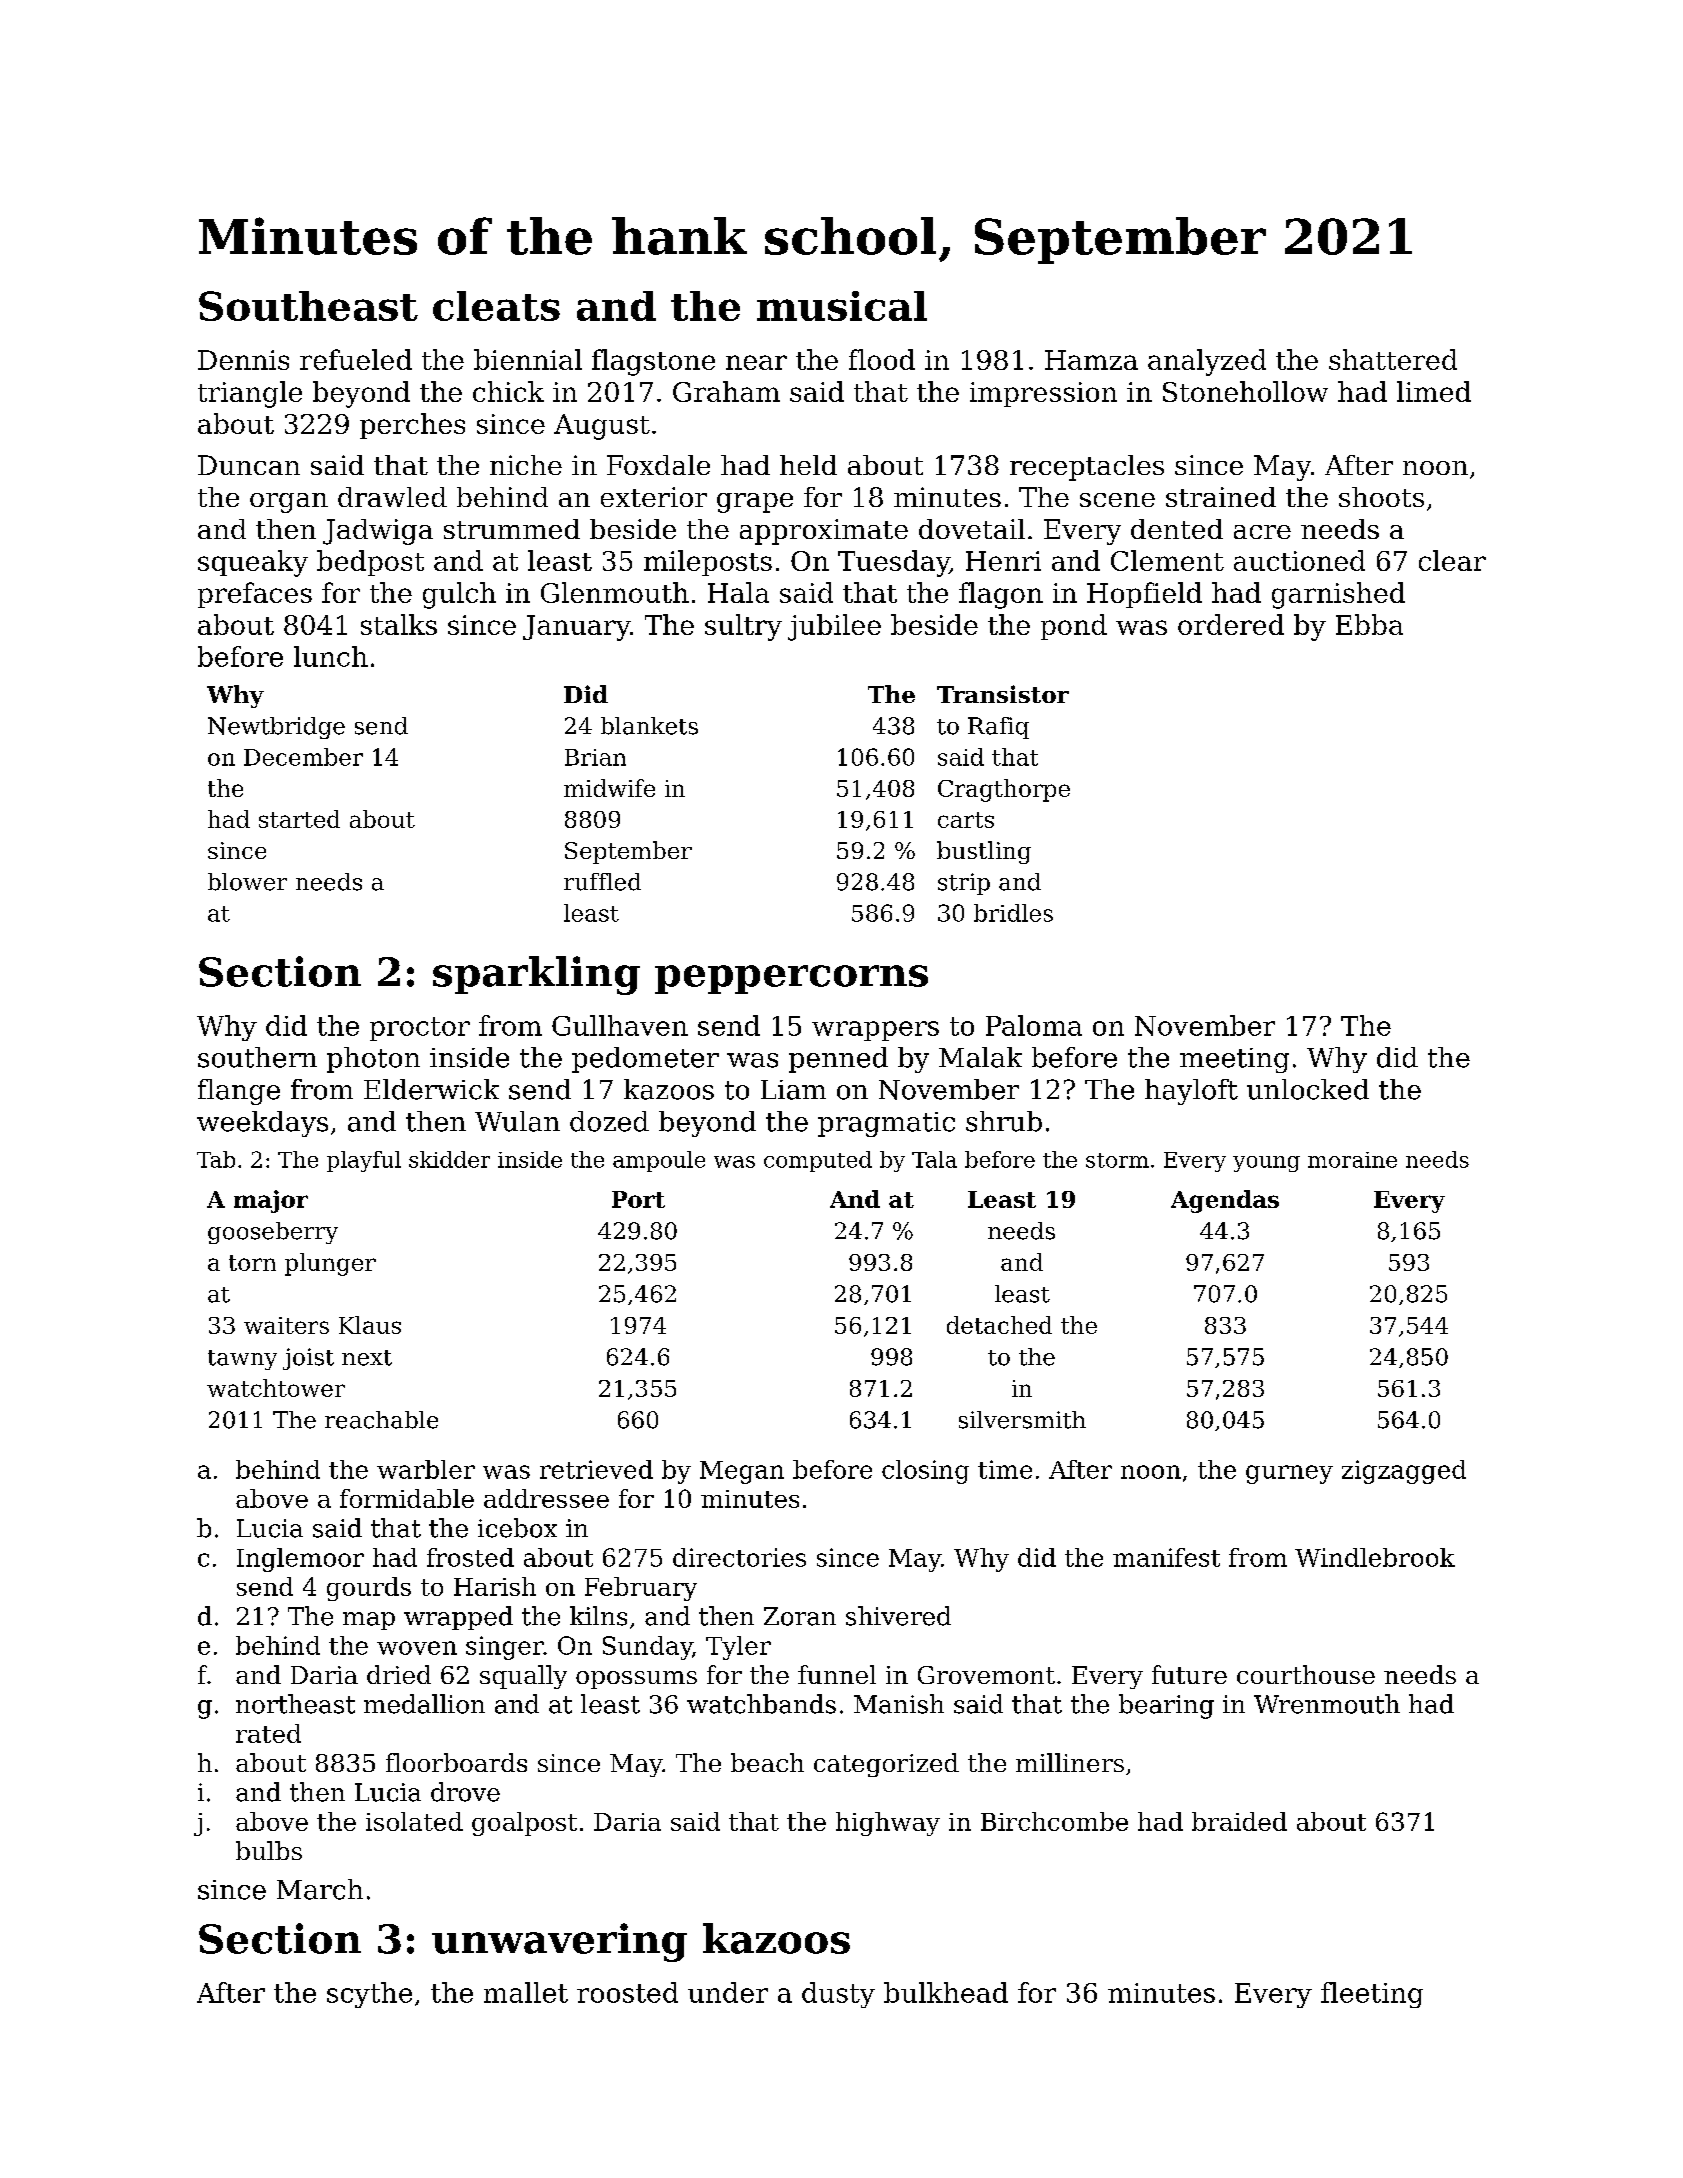  What do you see at coordinates (1308, 1089) in the document?
I see `unlocked` at bounding box center [1308, 1089].
